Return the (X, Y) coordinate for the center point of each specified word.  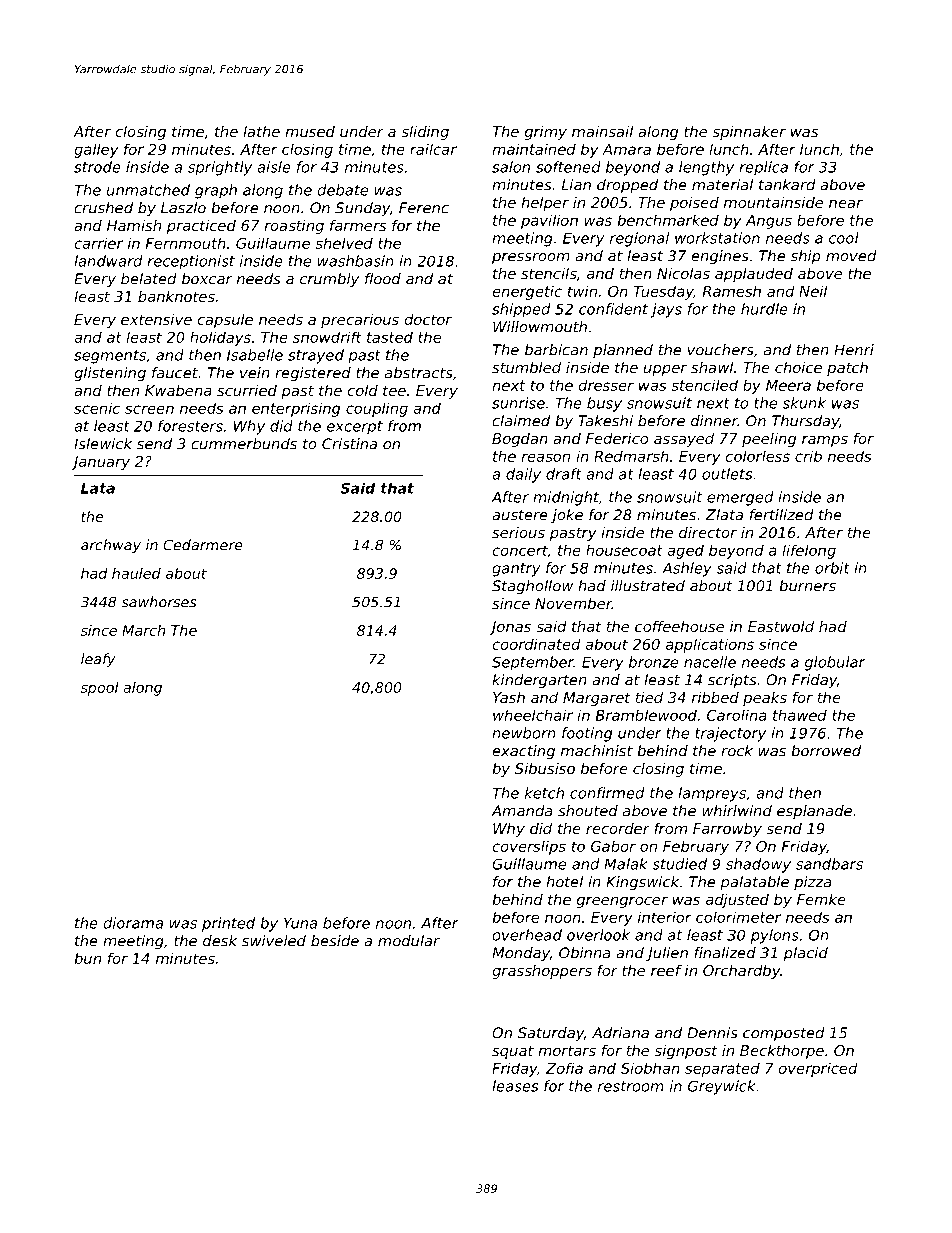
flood (383, 279)
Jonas (510, 628)
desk (220, 941)
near (846, 204)
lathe (261, 131)
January (100, 463)
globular (835, 663)
